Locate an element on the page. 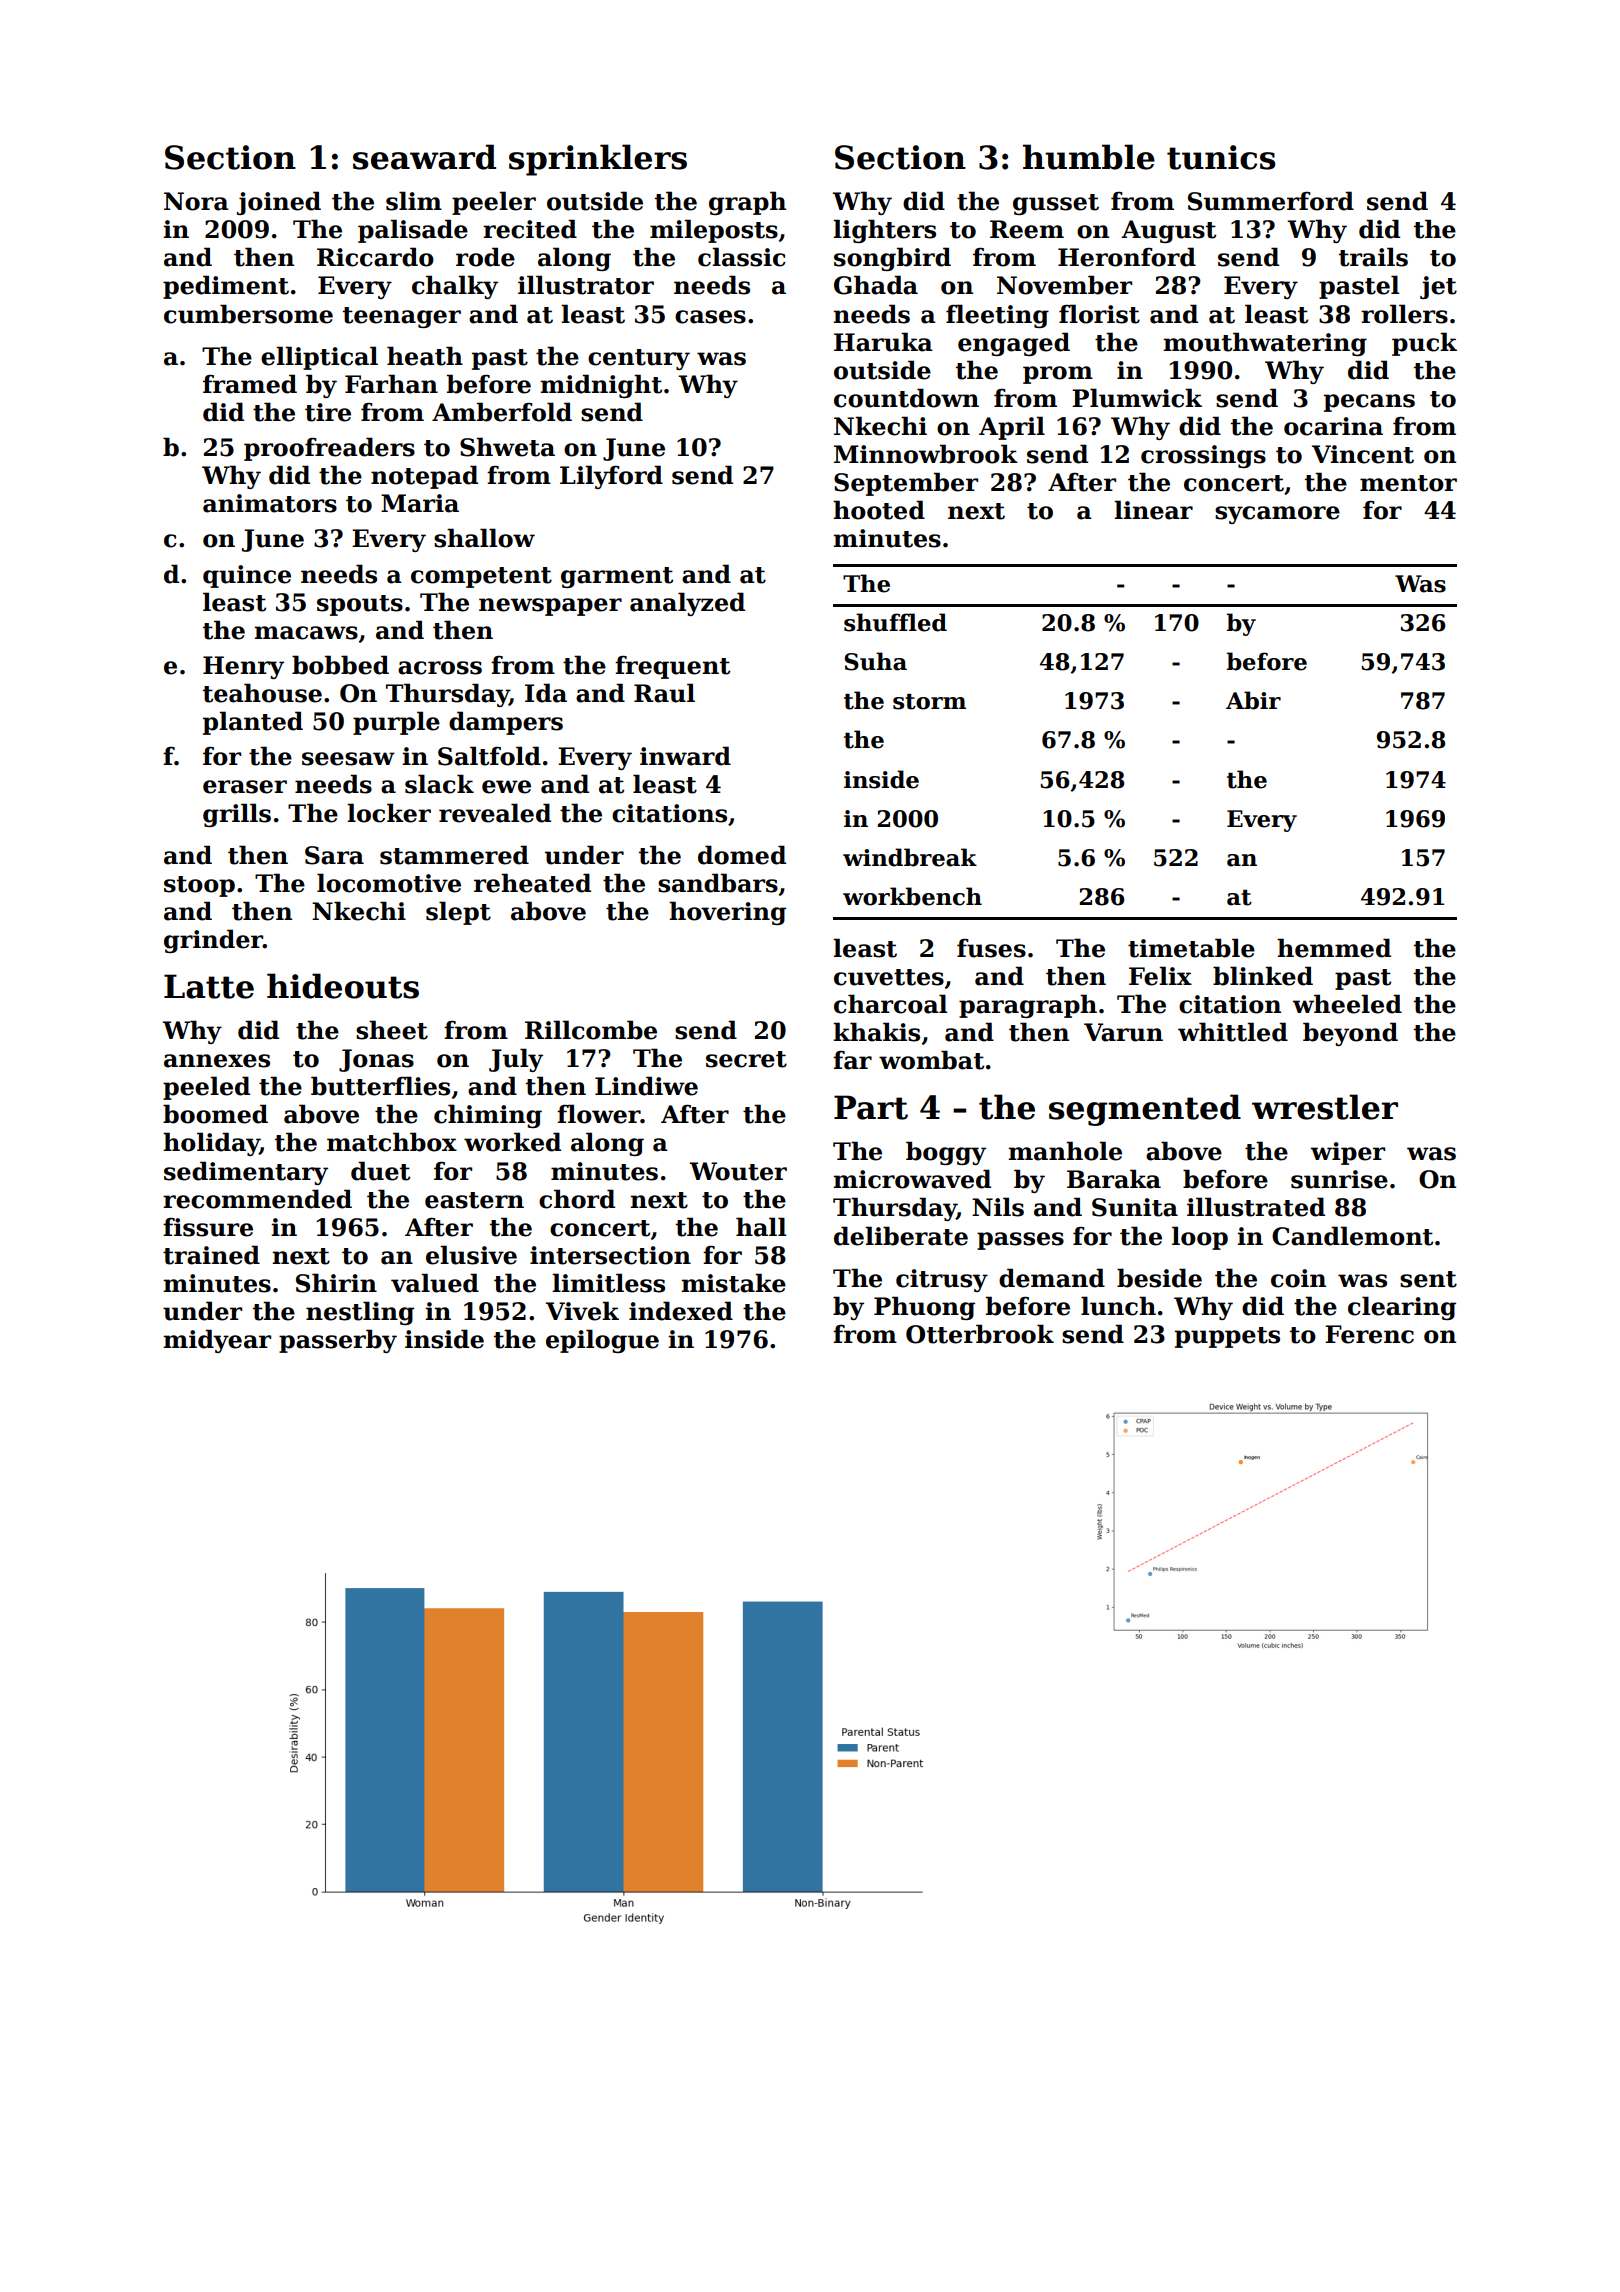 This document has height=2292, width=1620. passerby is located at coordinates (338, 1341).
